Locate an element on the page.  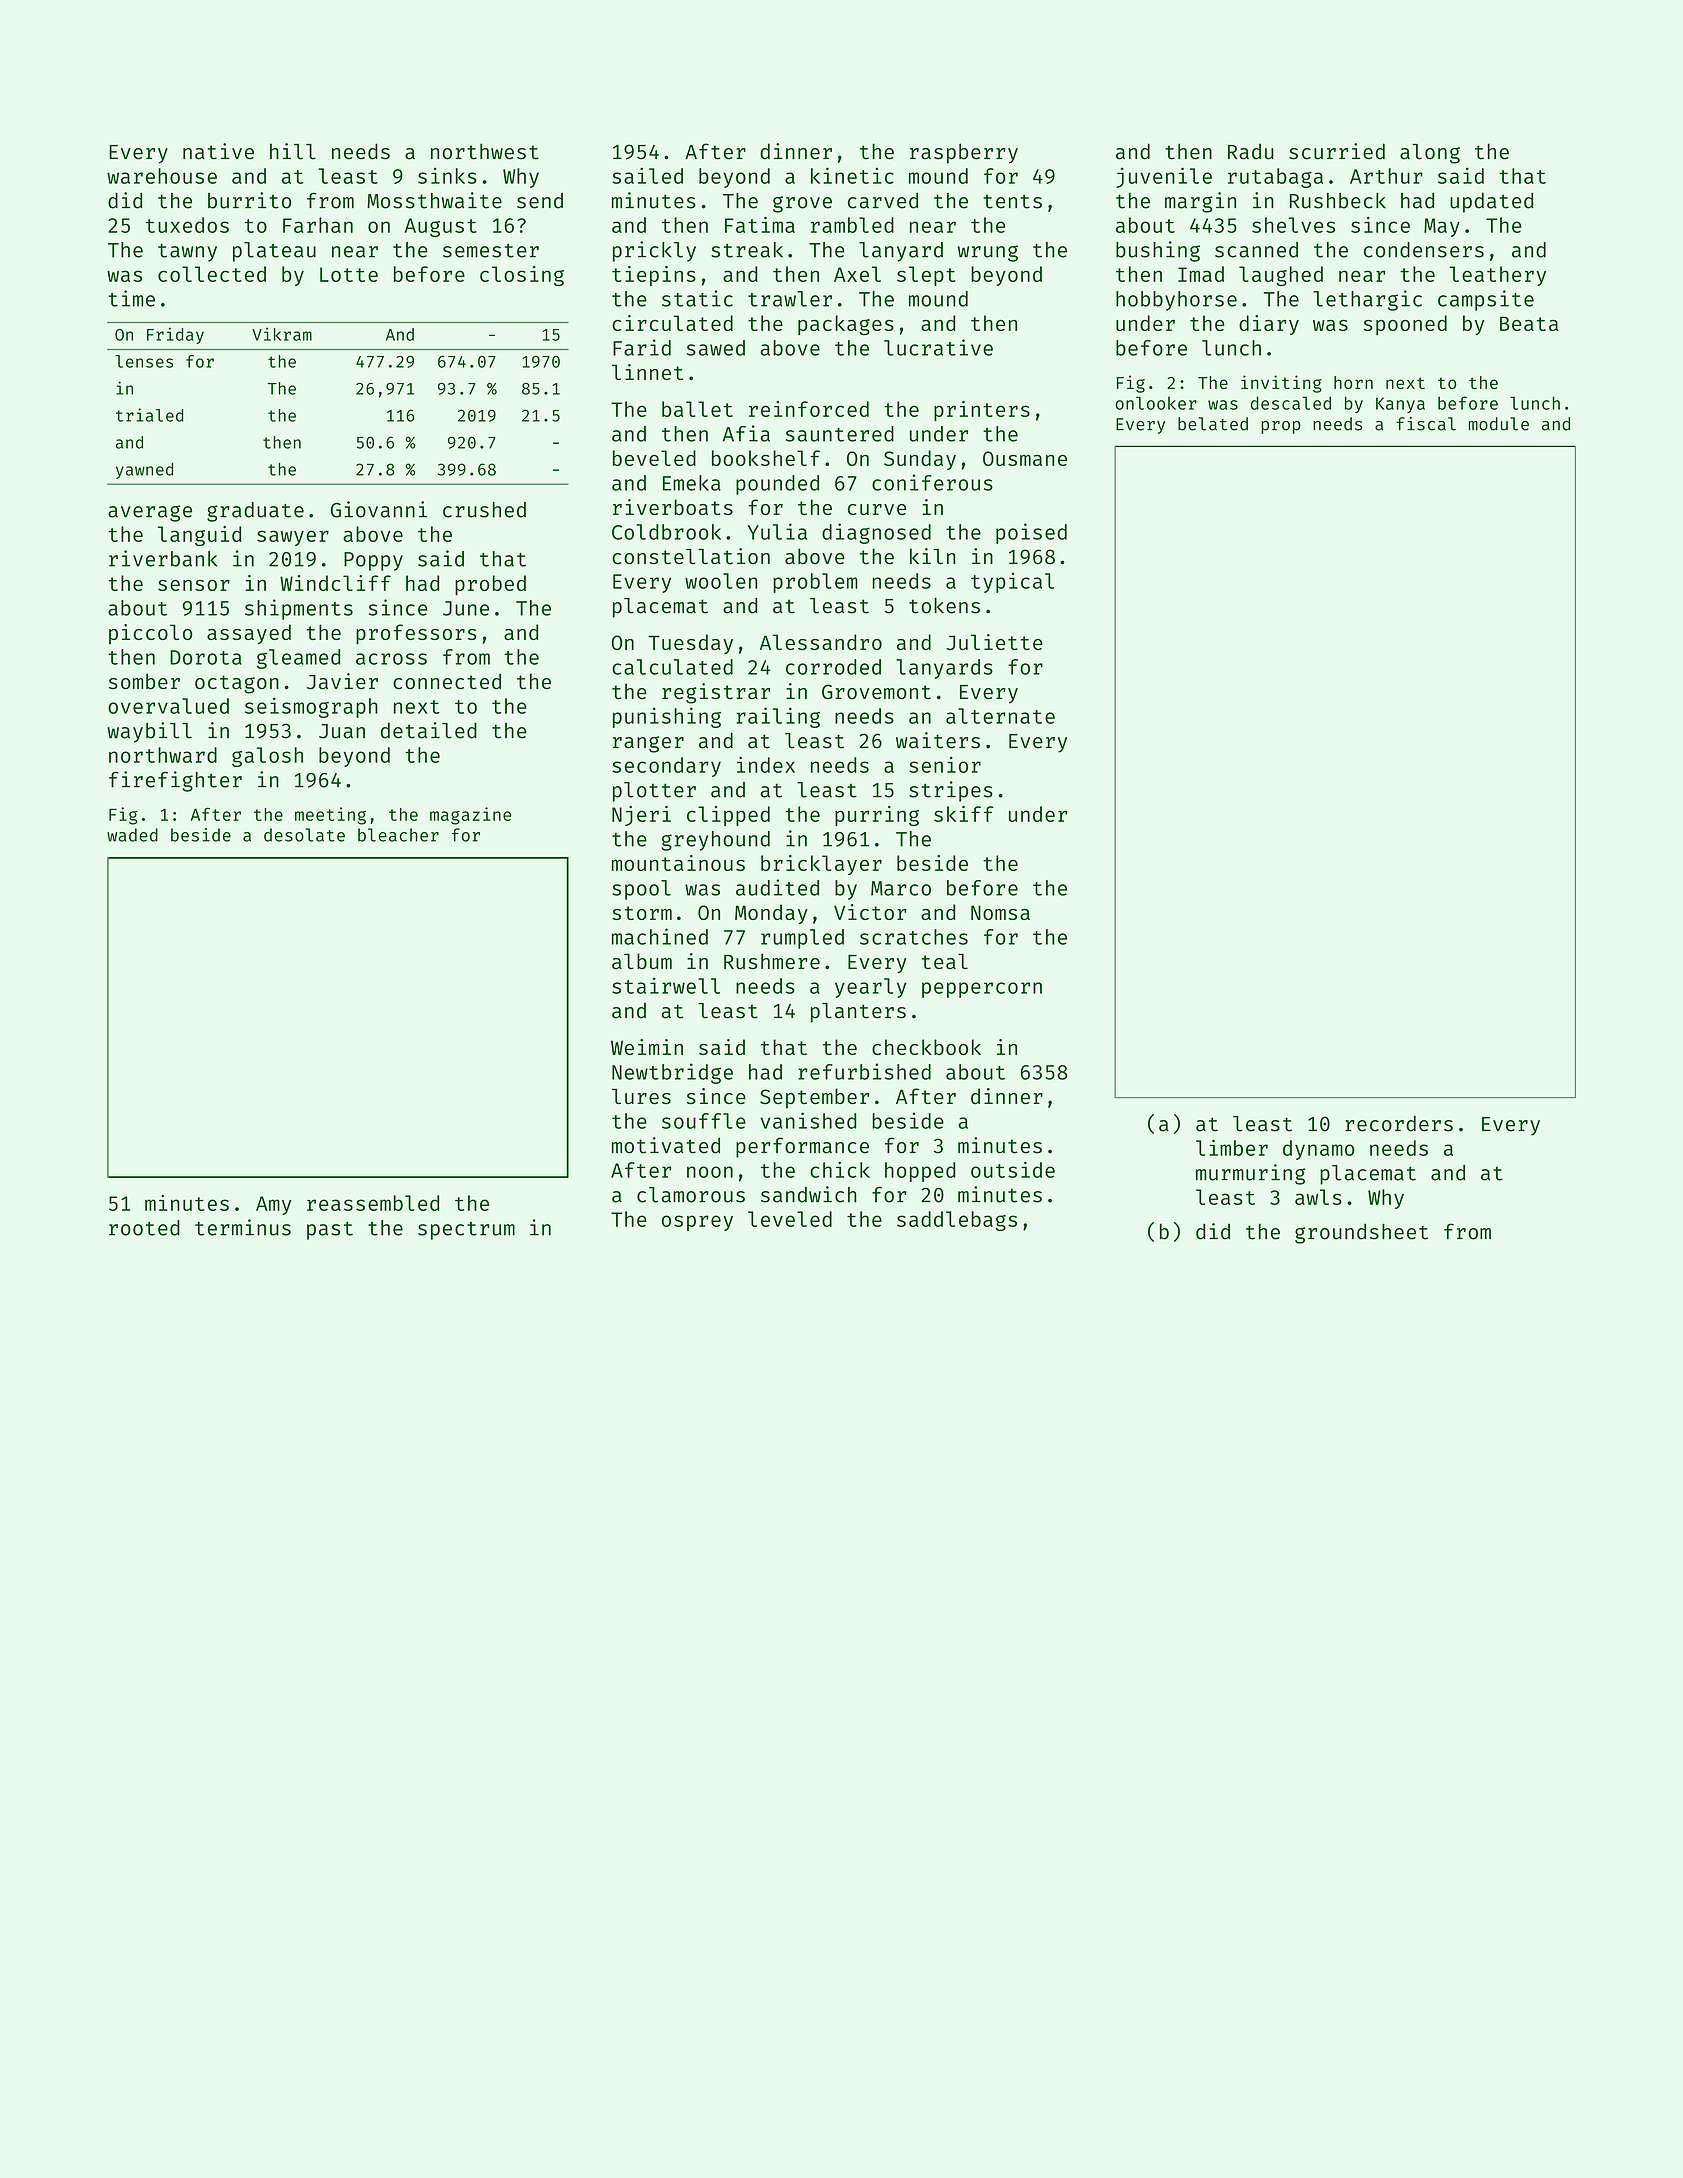
condensers is located at coordinates (1424, 250).
